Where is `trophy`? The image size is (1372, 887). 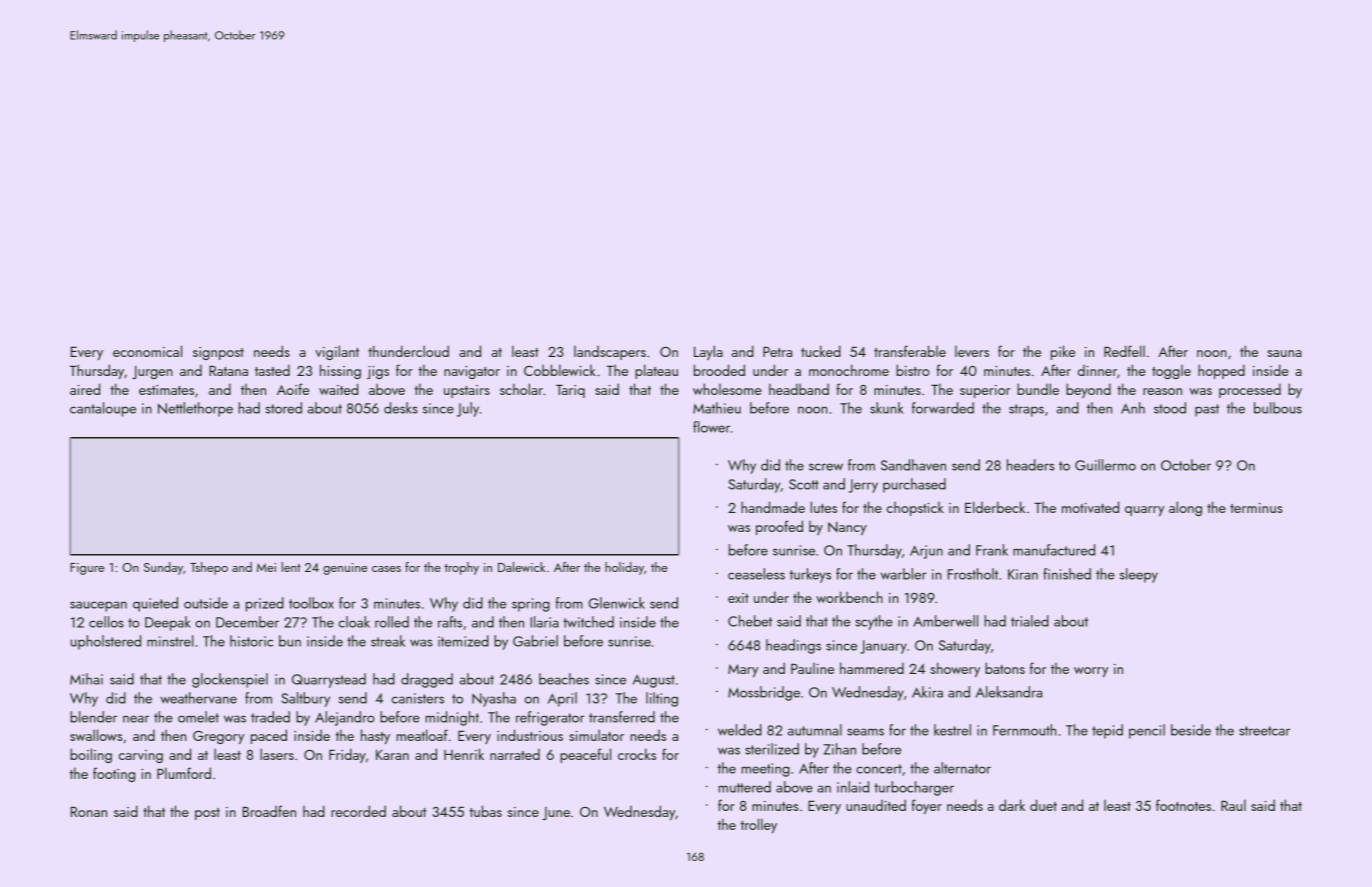
trophy is located at coordinates (461, 568).
